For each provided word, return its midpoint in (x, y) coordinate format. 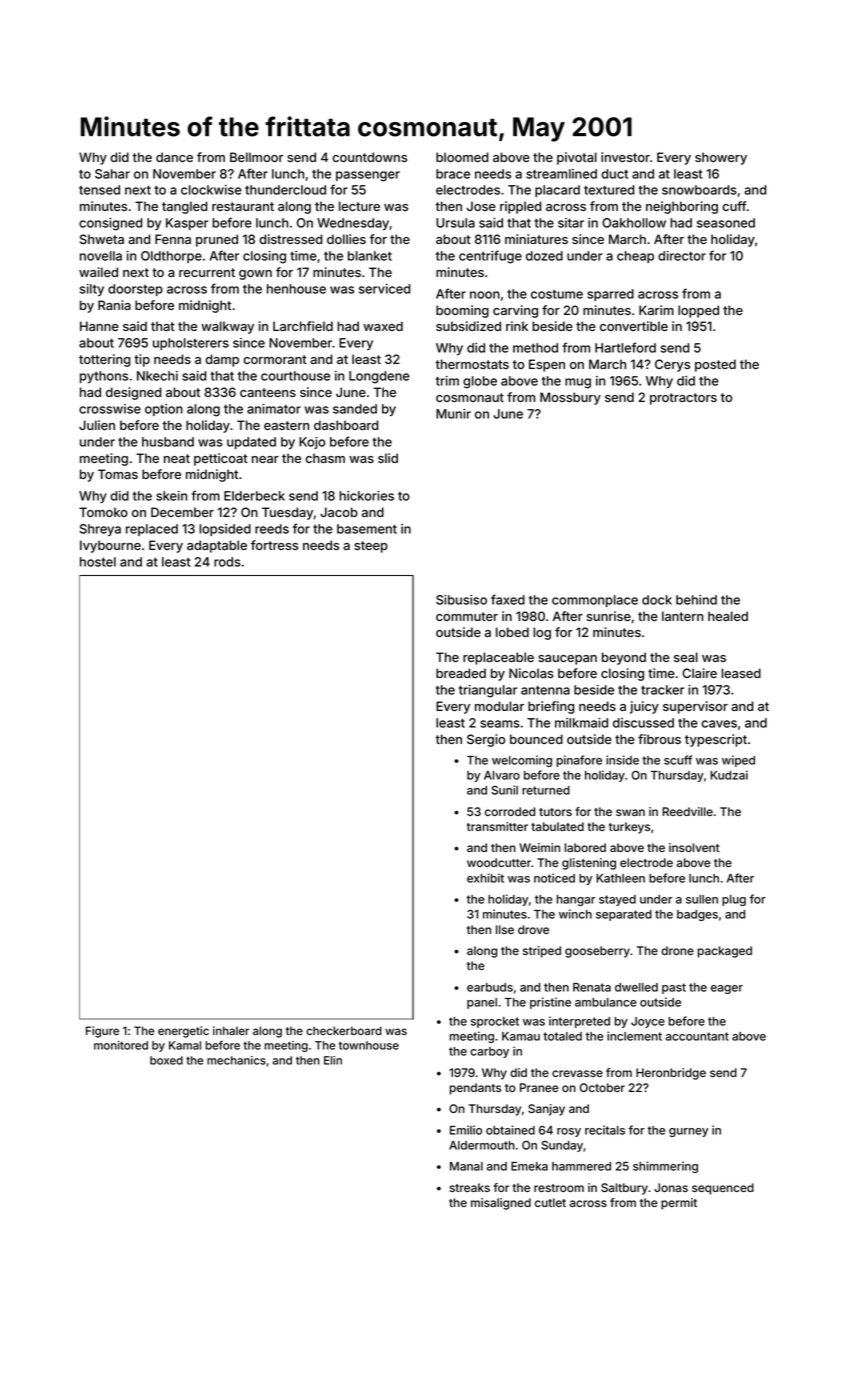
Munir (453, 414)
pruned (217, 240)
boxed (166, 1060)
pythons (104, 377)
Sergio (486, 740)
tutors (555, 812)
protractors (683, 399)
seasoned (726, 223)
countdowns (369, 157)
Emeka (529, 1166)
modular (499, 706)
